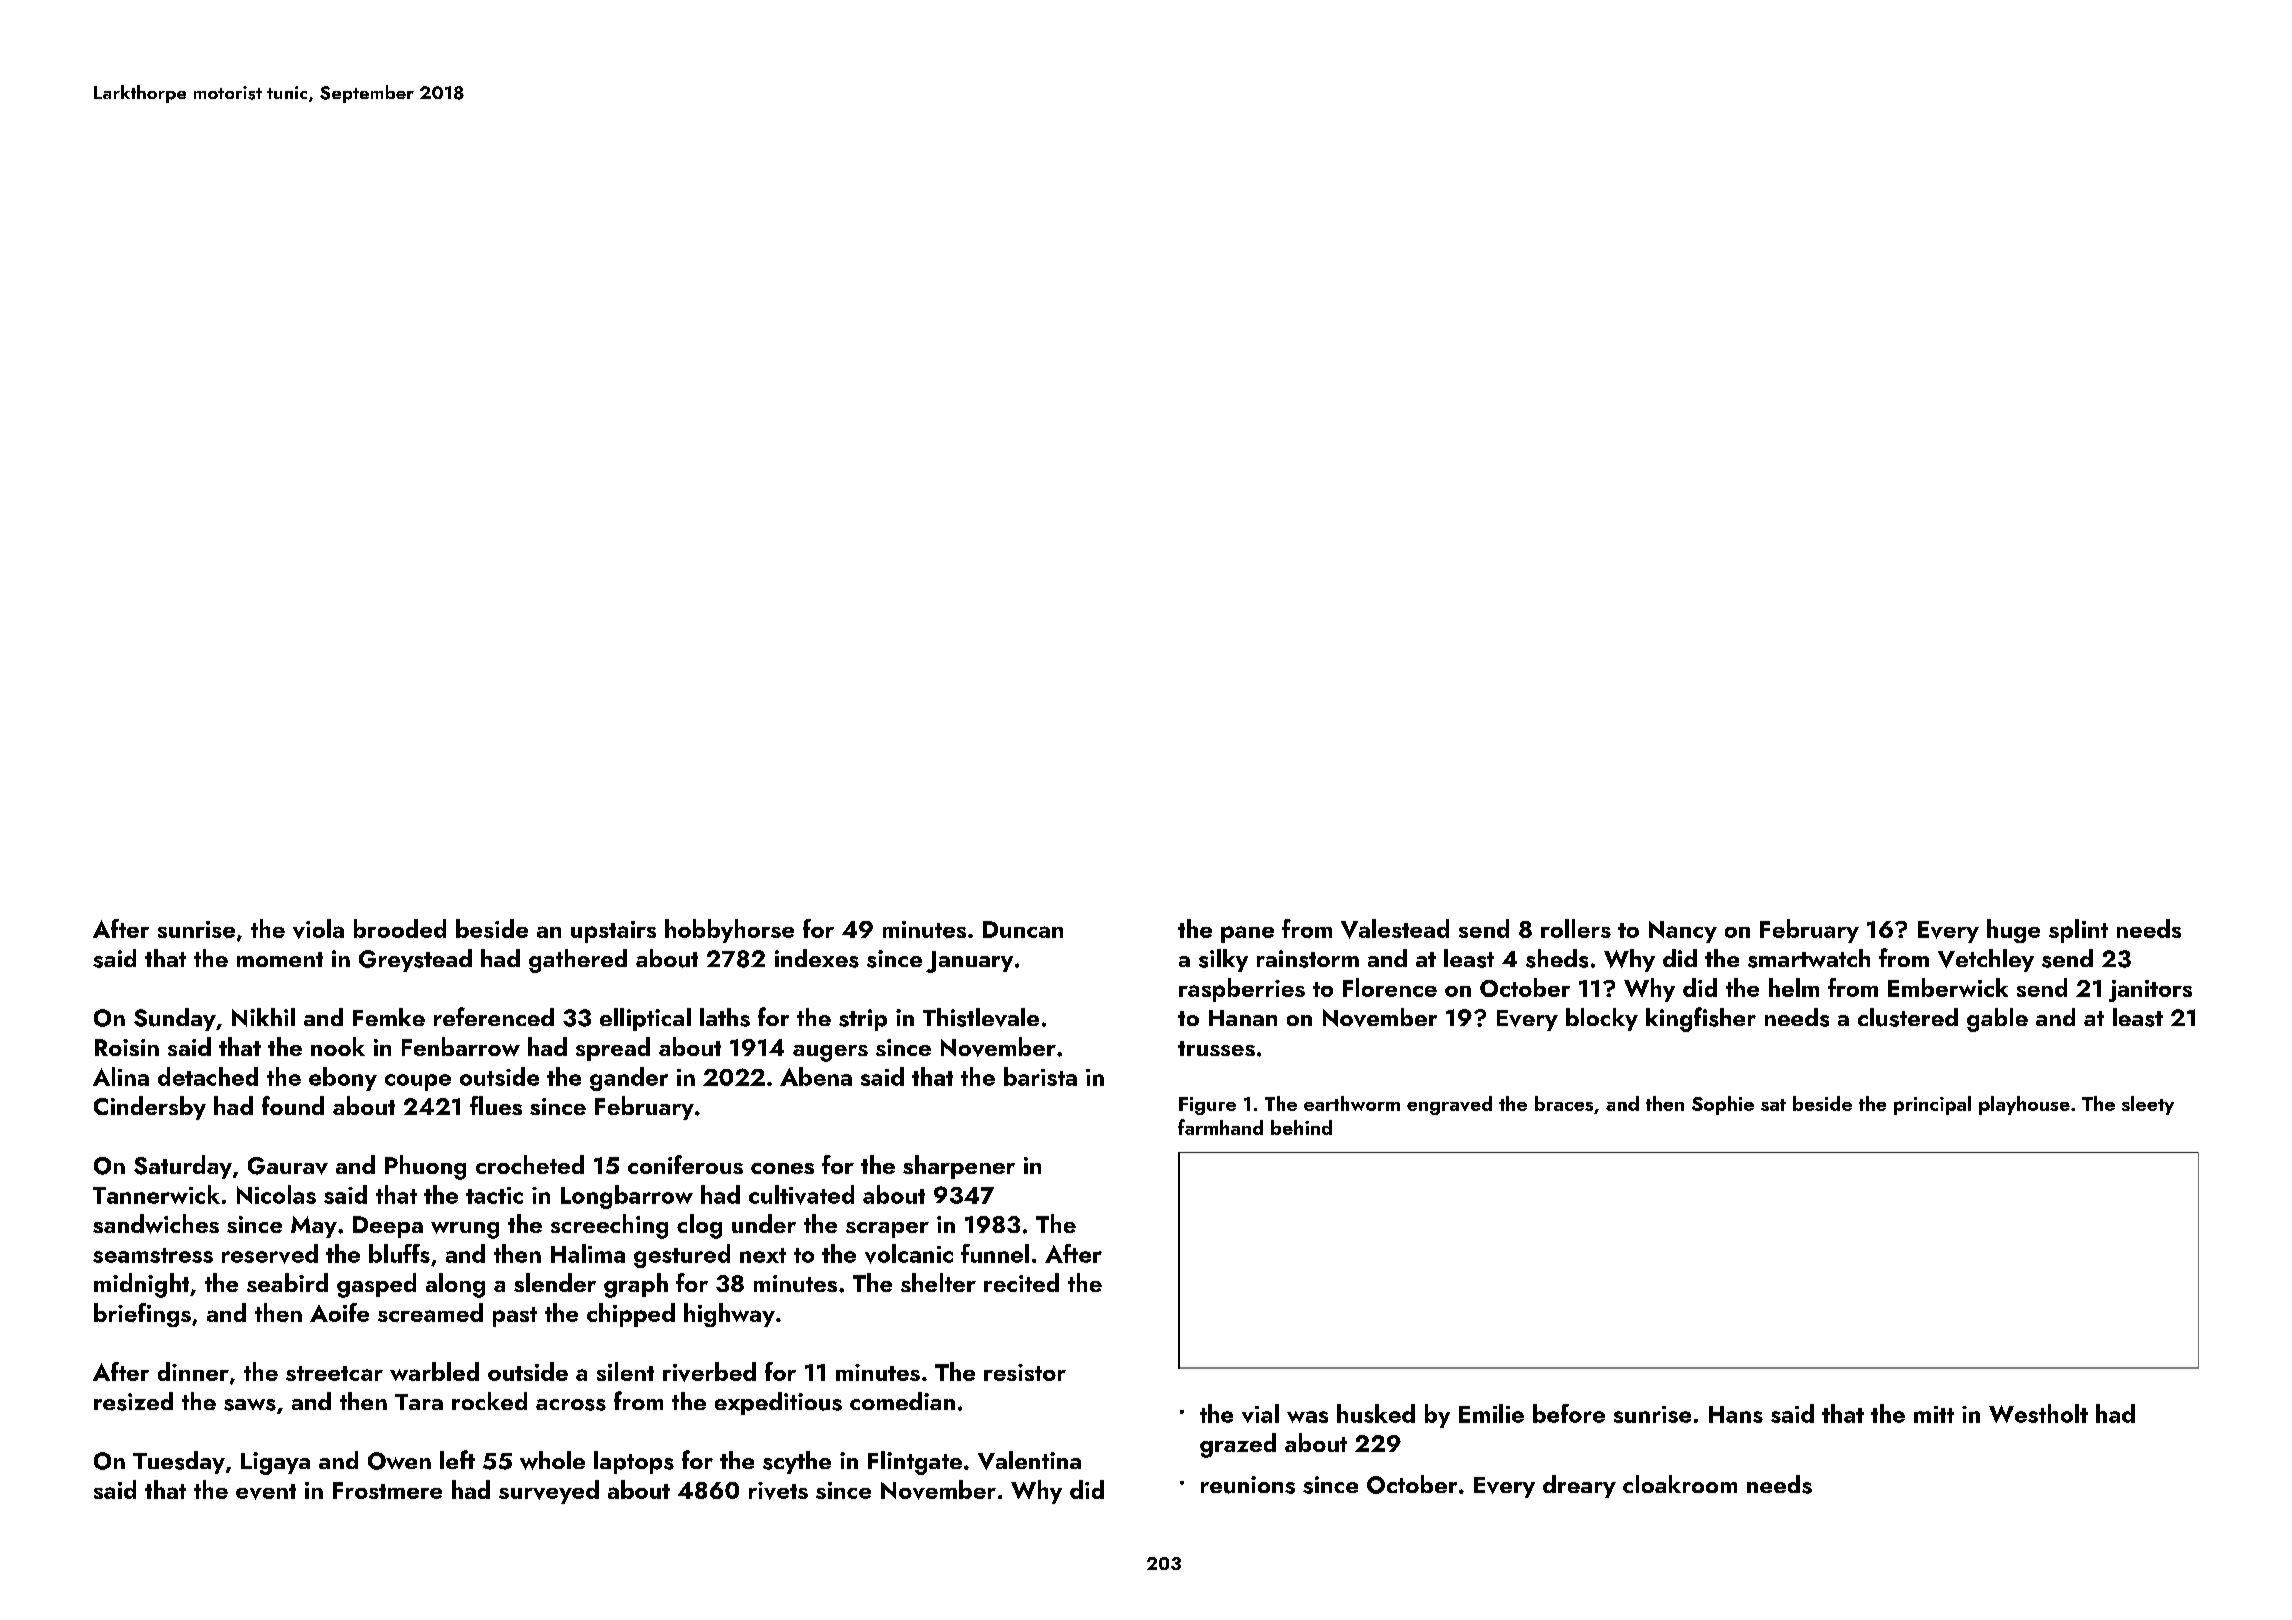  What do you see at coordinates (1932, 1105) in the page?
I see `principal` at bounding box center [1932, 1105].
